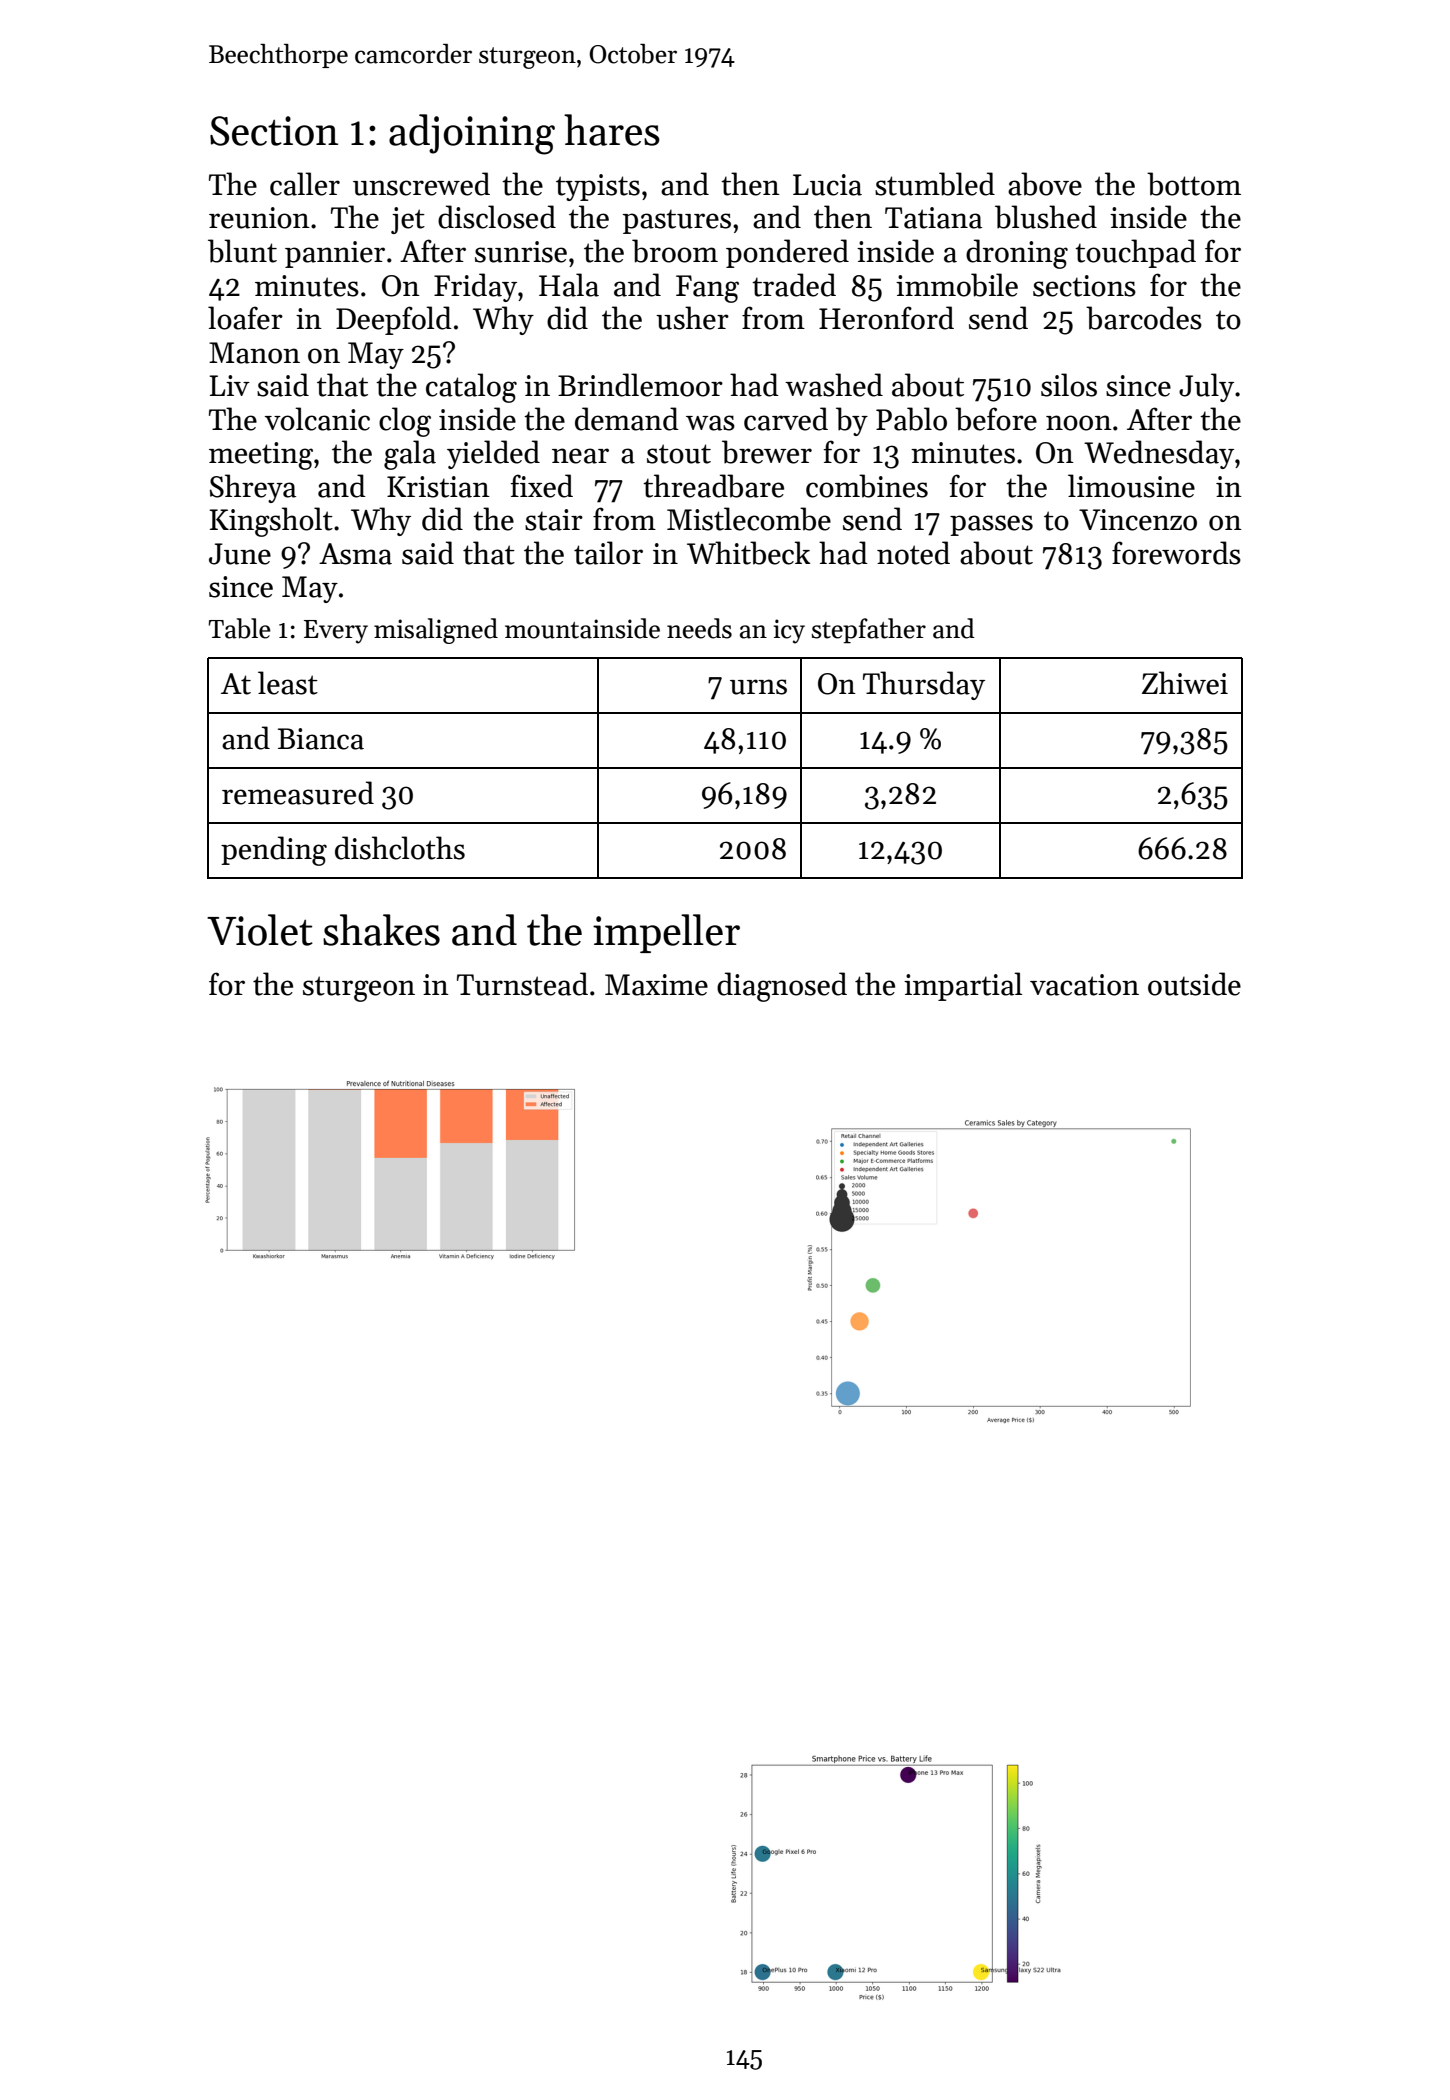 Image resolution: width=1450 pixels, height=2100 pixels. Describe the element at coordinates (438, 487) in the screenshot. I see `Kristian` at that location.
